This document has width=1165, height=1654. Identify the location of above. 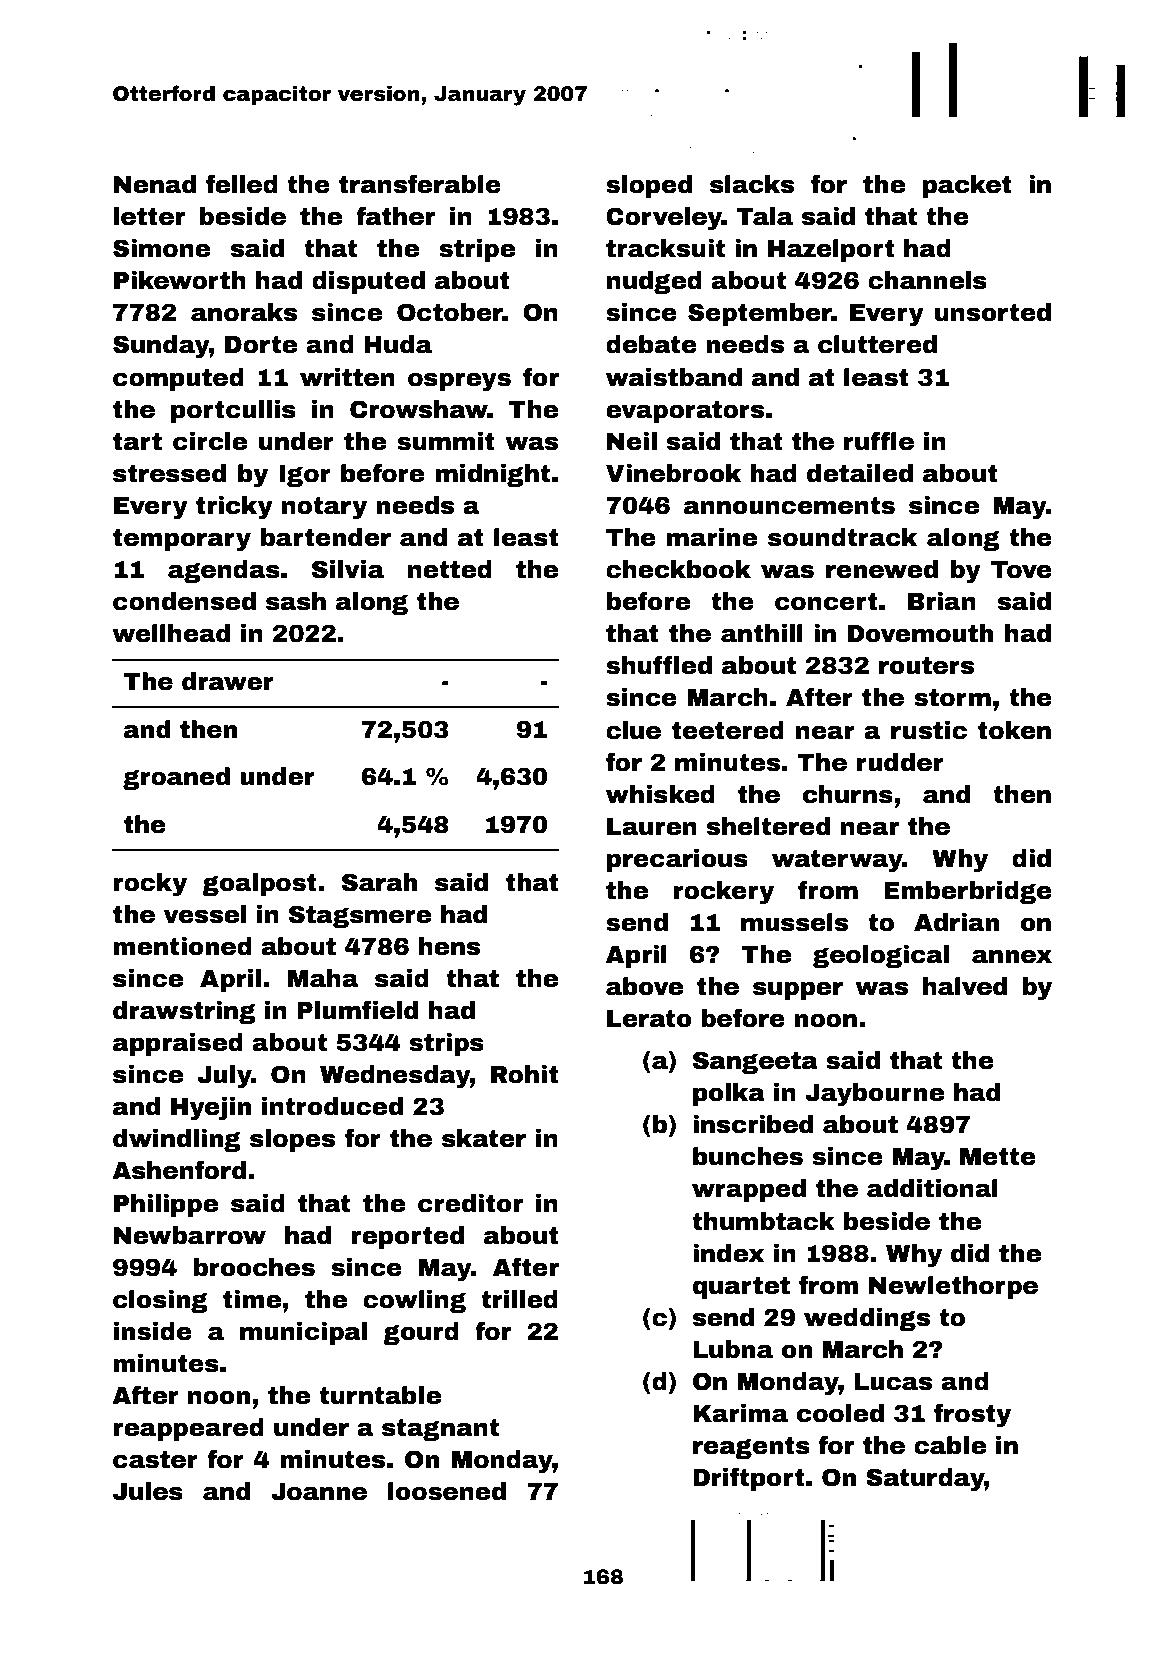
(644, 986).
